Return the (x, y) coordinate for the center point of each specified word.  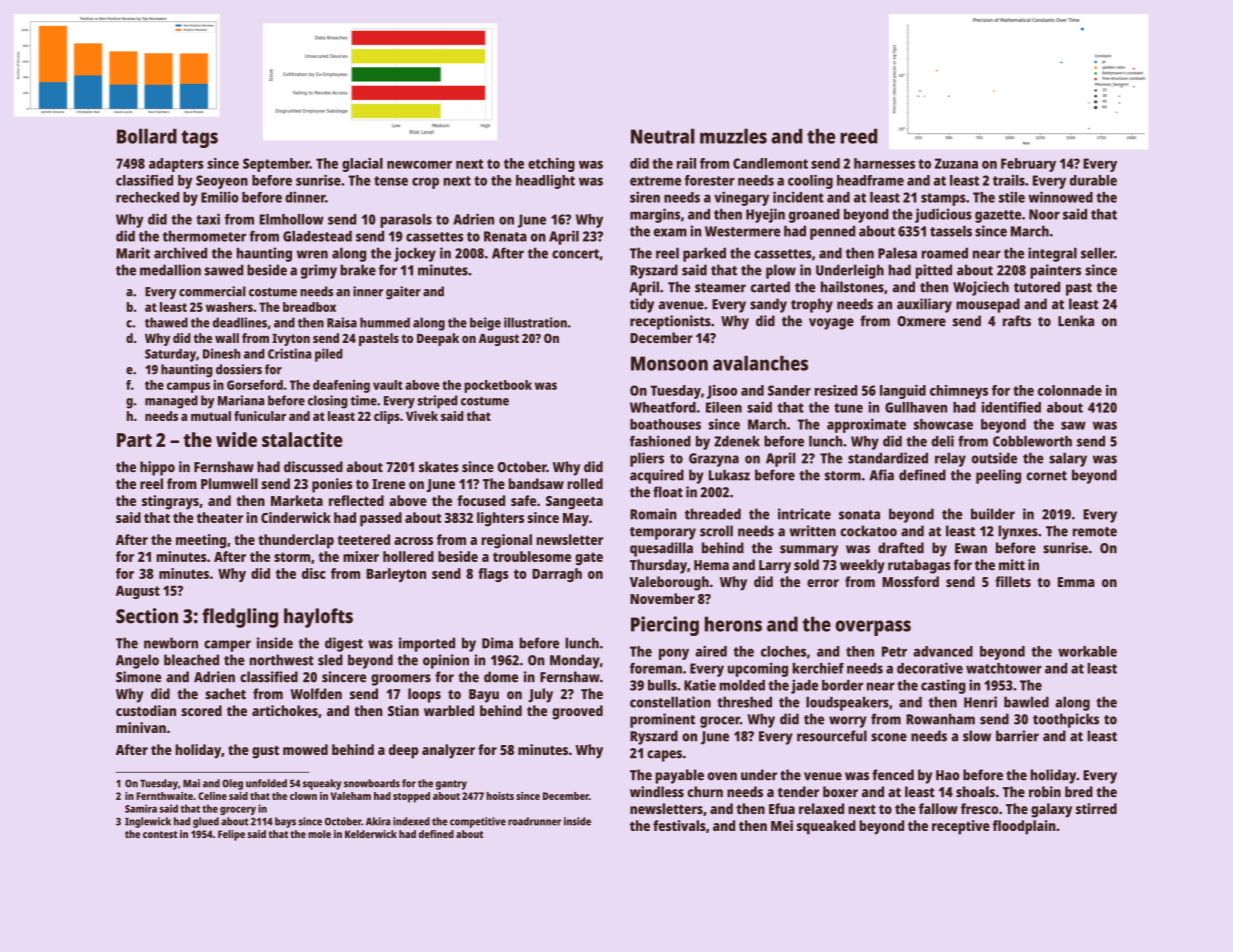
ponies (332, 485)
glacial (362, 165)
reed (859, 136)
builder (993, 514)
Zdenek (737, 441)
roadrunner (534, 821)
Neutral (662, 136)
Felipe (231, 835)
